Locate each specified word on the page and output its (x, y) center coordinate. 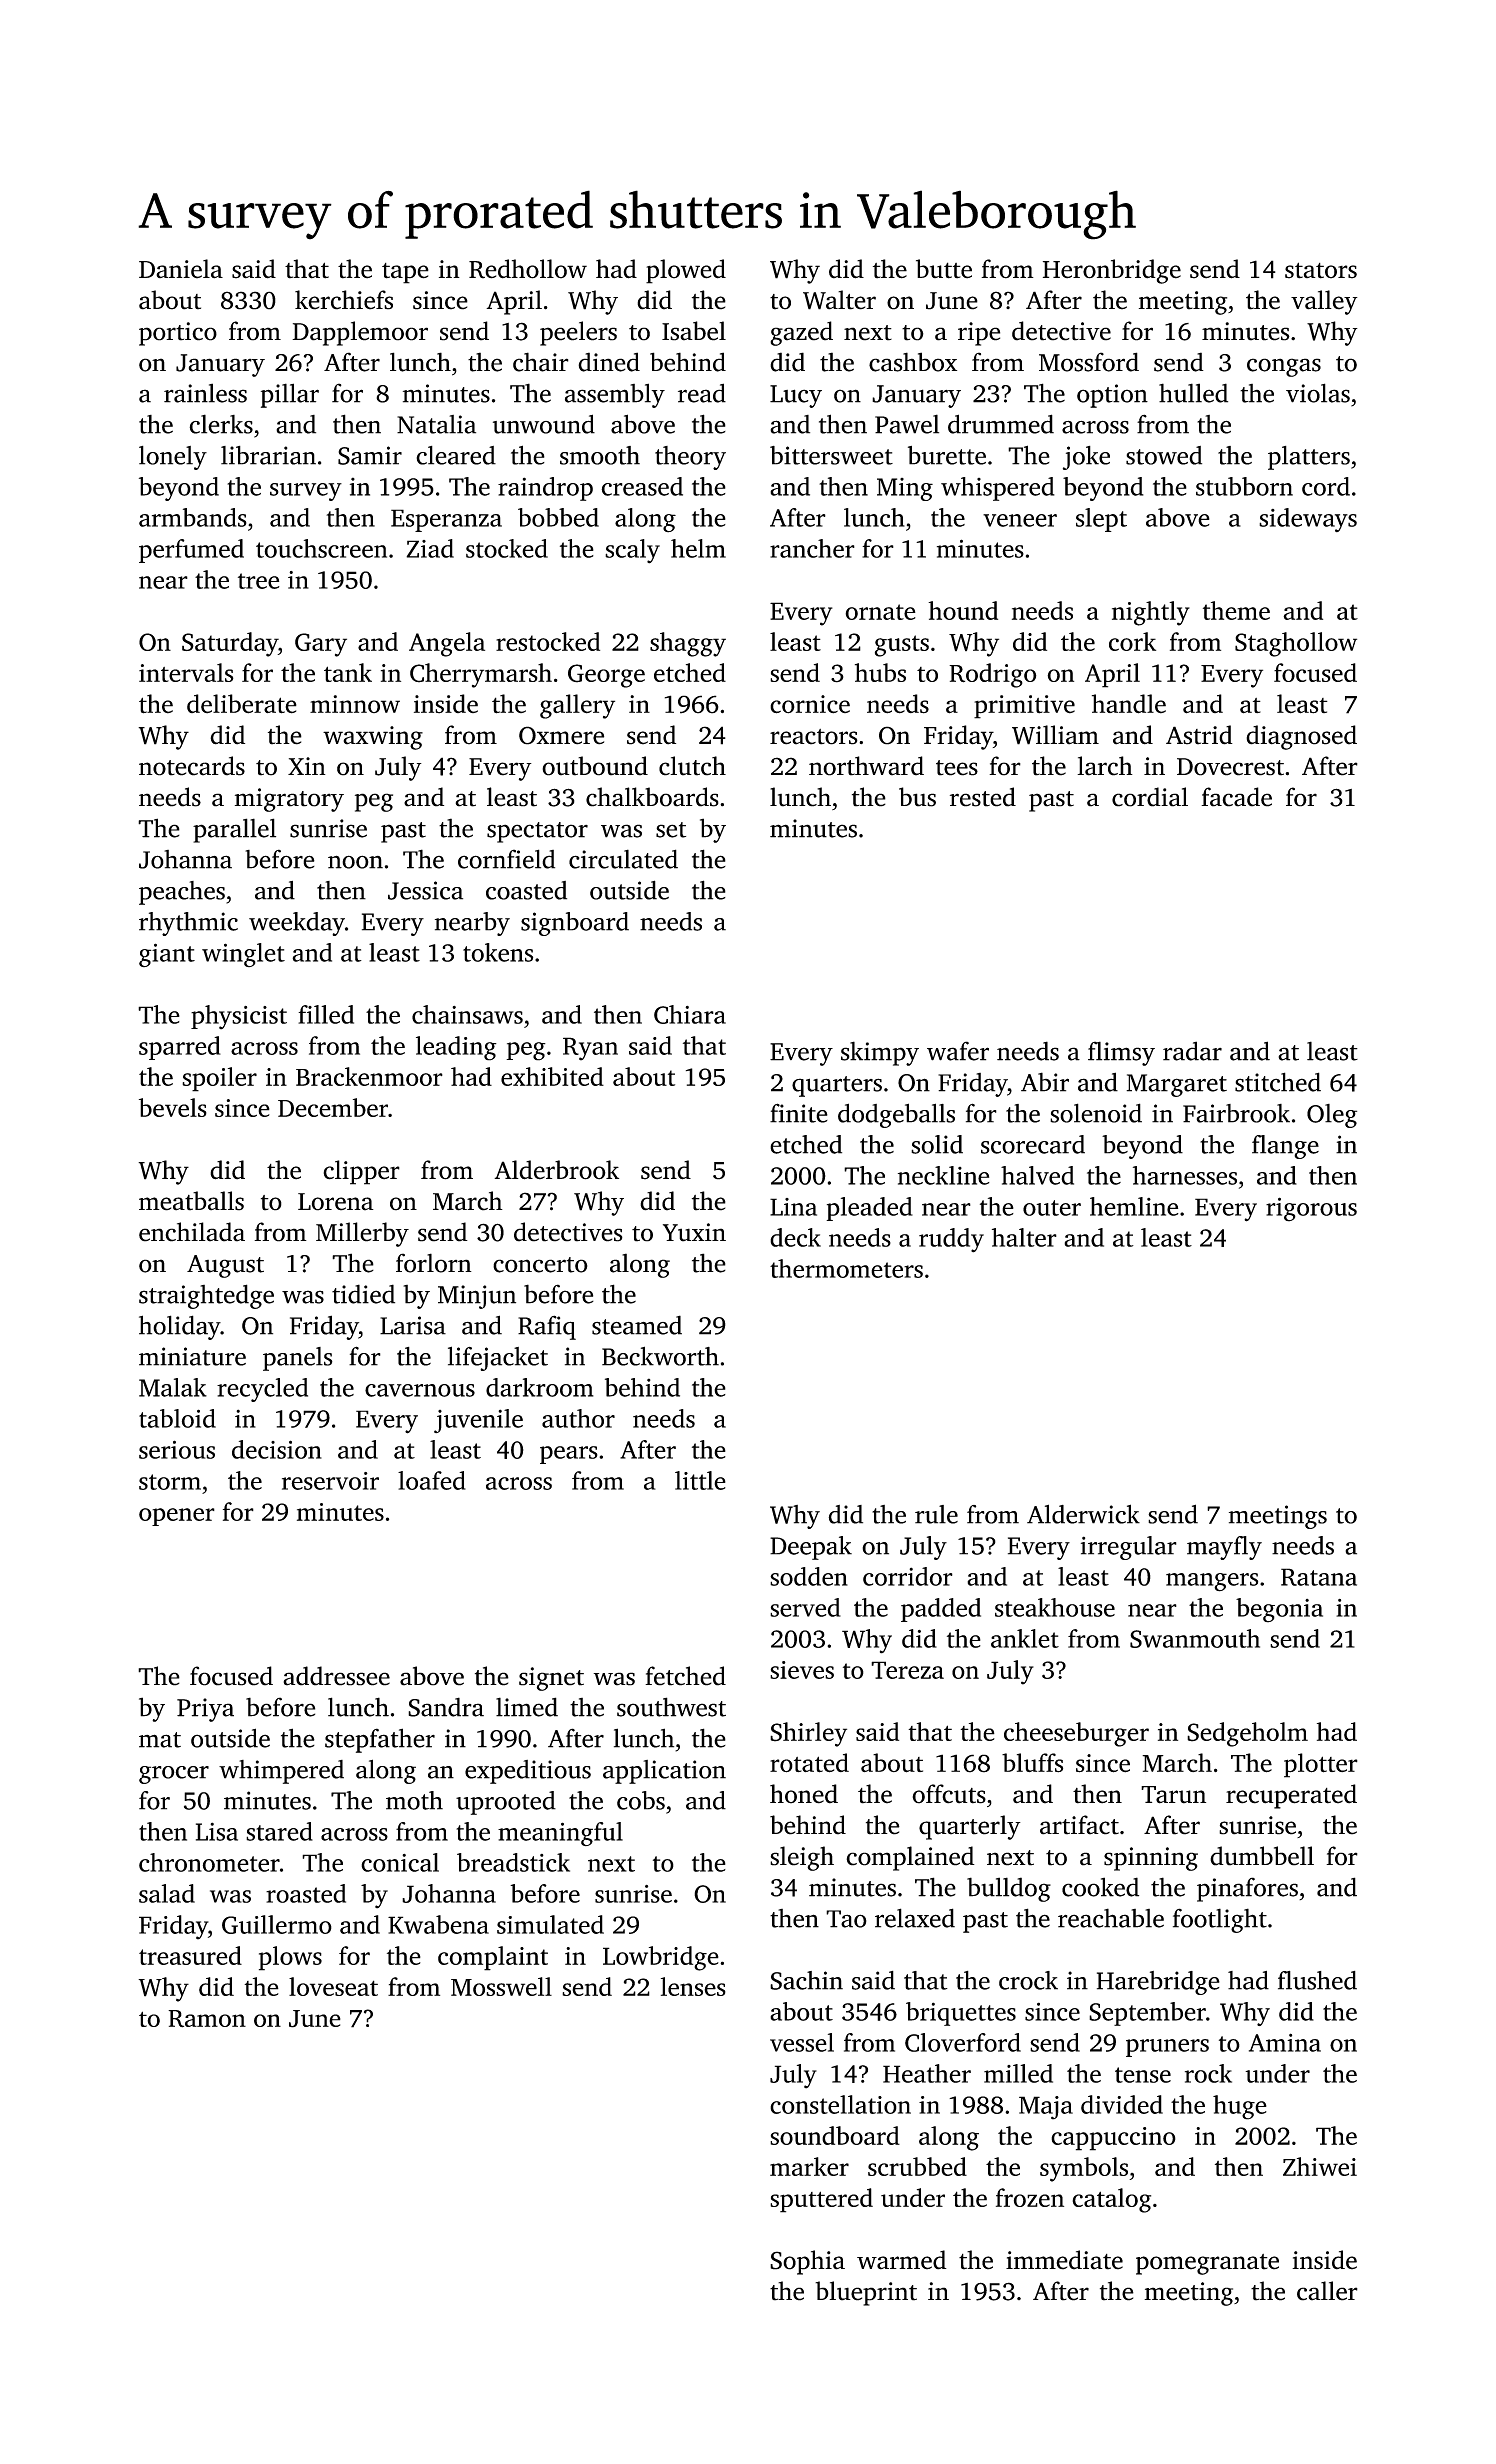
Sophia (807, 2262)
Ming (905, 489)
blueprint (866, 2293)
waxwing (373, 738)
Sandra (446, 1707)
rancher (812, 548)
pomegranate (1207, 2264)
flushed (1317, 1980)
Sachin (806, 1980)
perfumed (191, 551)
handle (1129, 704)
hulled (1193, 393)
